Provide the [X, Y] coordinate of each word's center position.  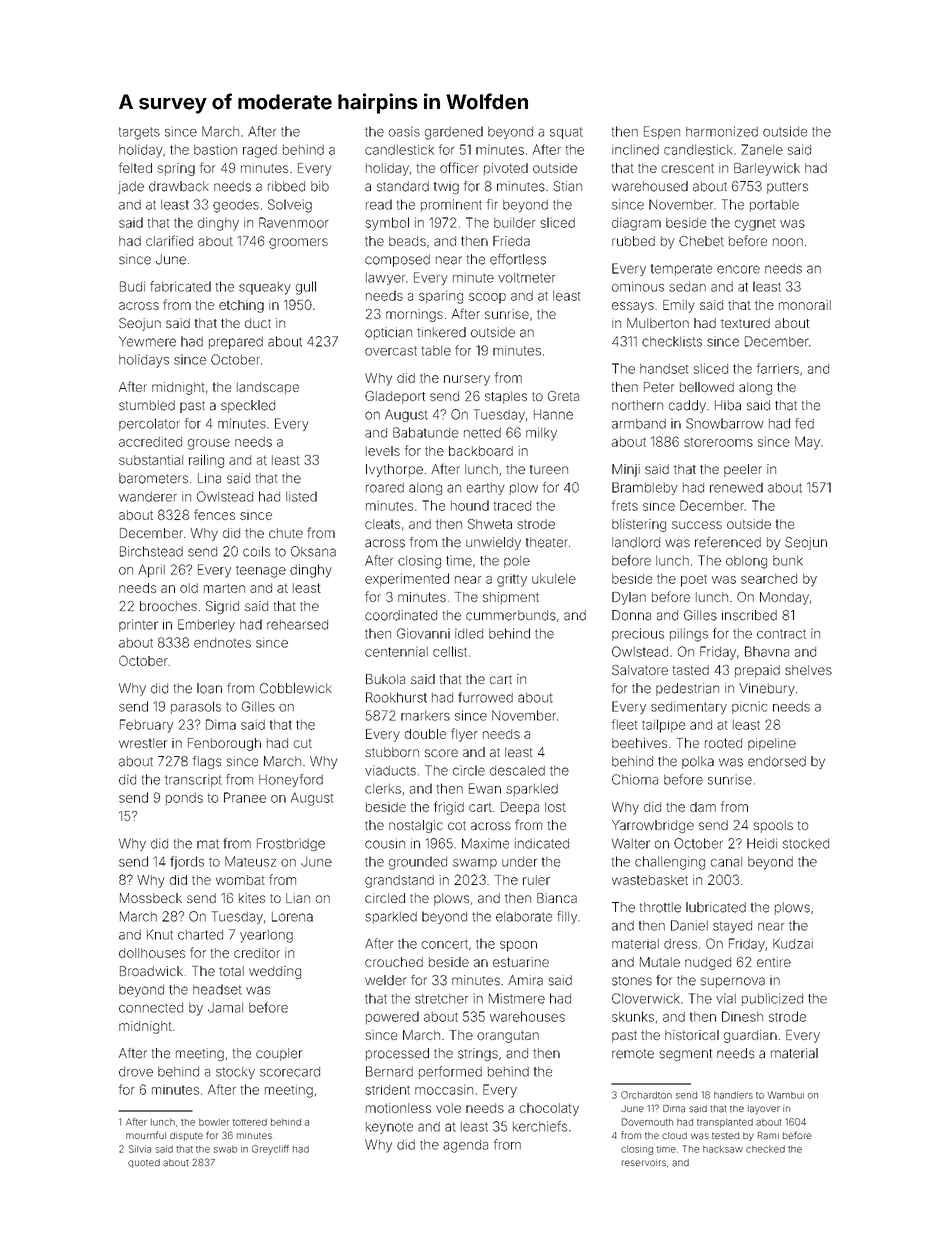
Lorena [292, 917]
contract [781, 634]
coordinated [401, 615]
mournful [146, 1135]
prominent [451, 205]
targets [139, 133]
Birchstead [151, 551]
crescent [688, 168]
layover [764, 1109]
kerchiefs [540, 1126]
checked [765, 1149]
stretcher [441, 999]
